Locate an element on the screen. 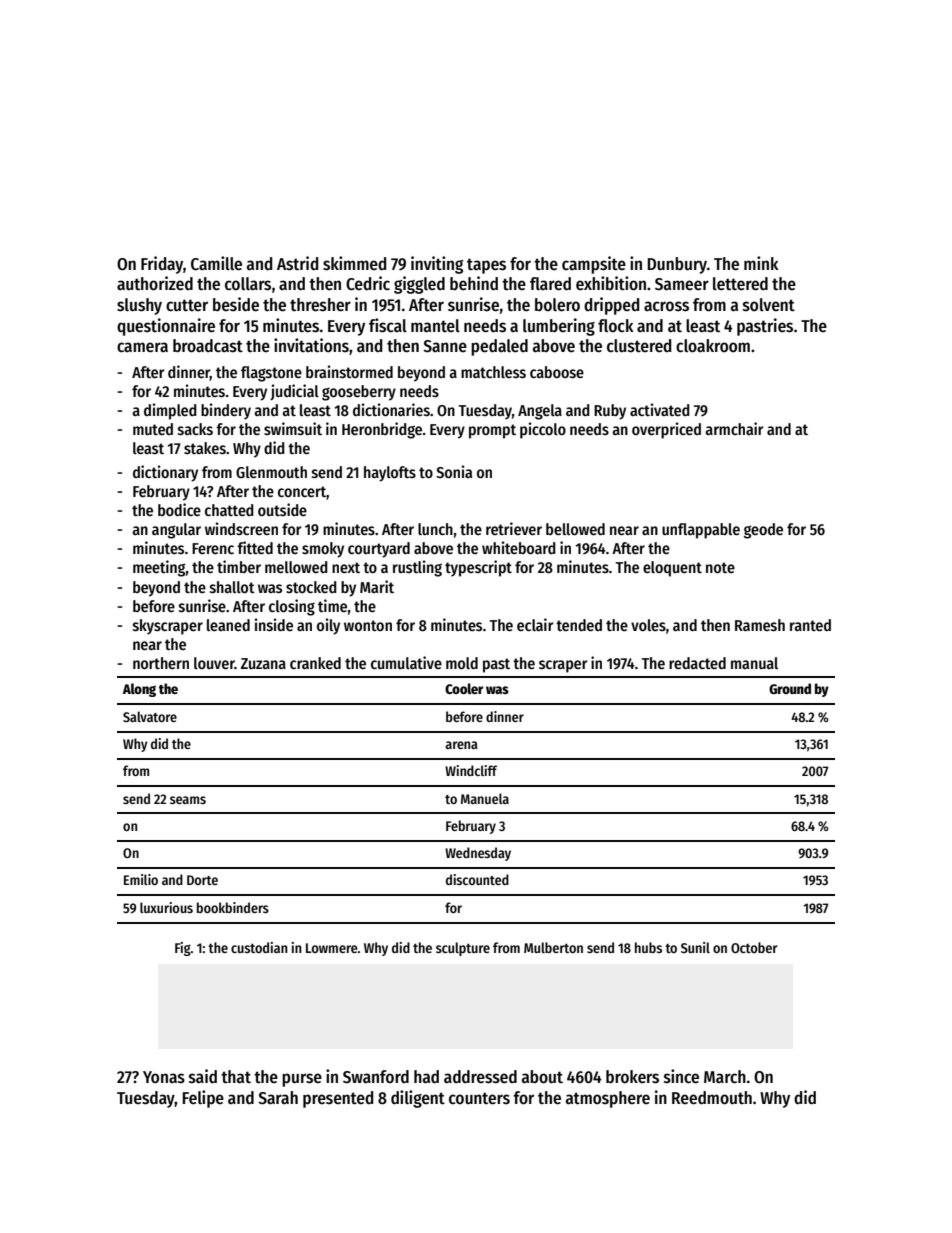 Image resolution: width=952 pixels, height=1233 pixels. Felipe is located at coordinates (203, 1099).
